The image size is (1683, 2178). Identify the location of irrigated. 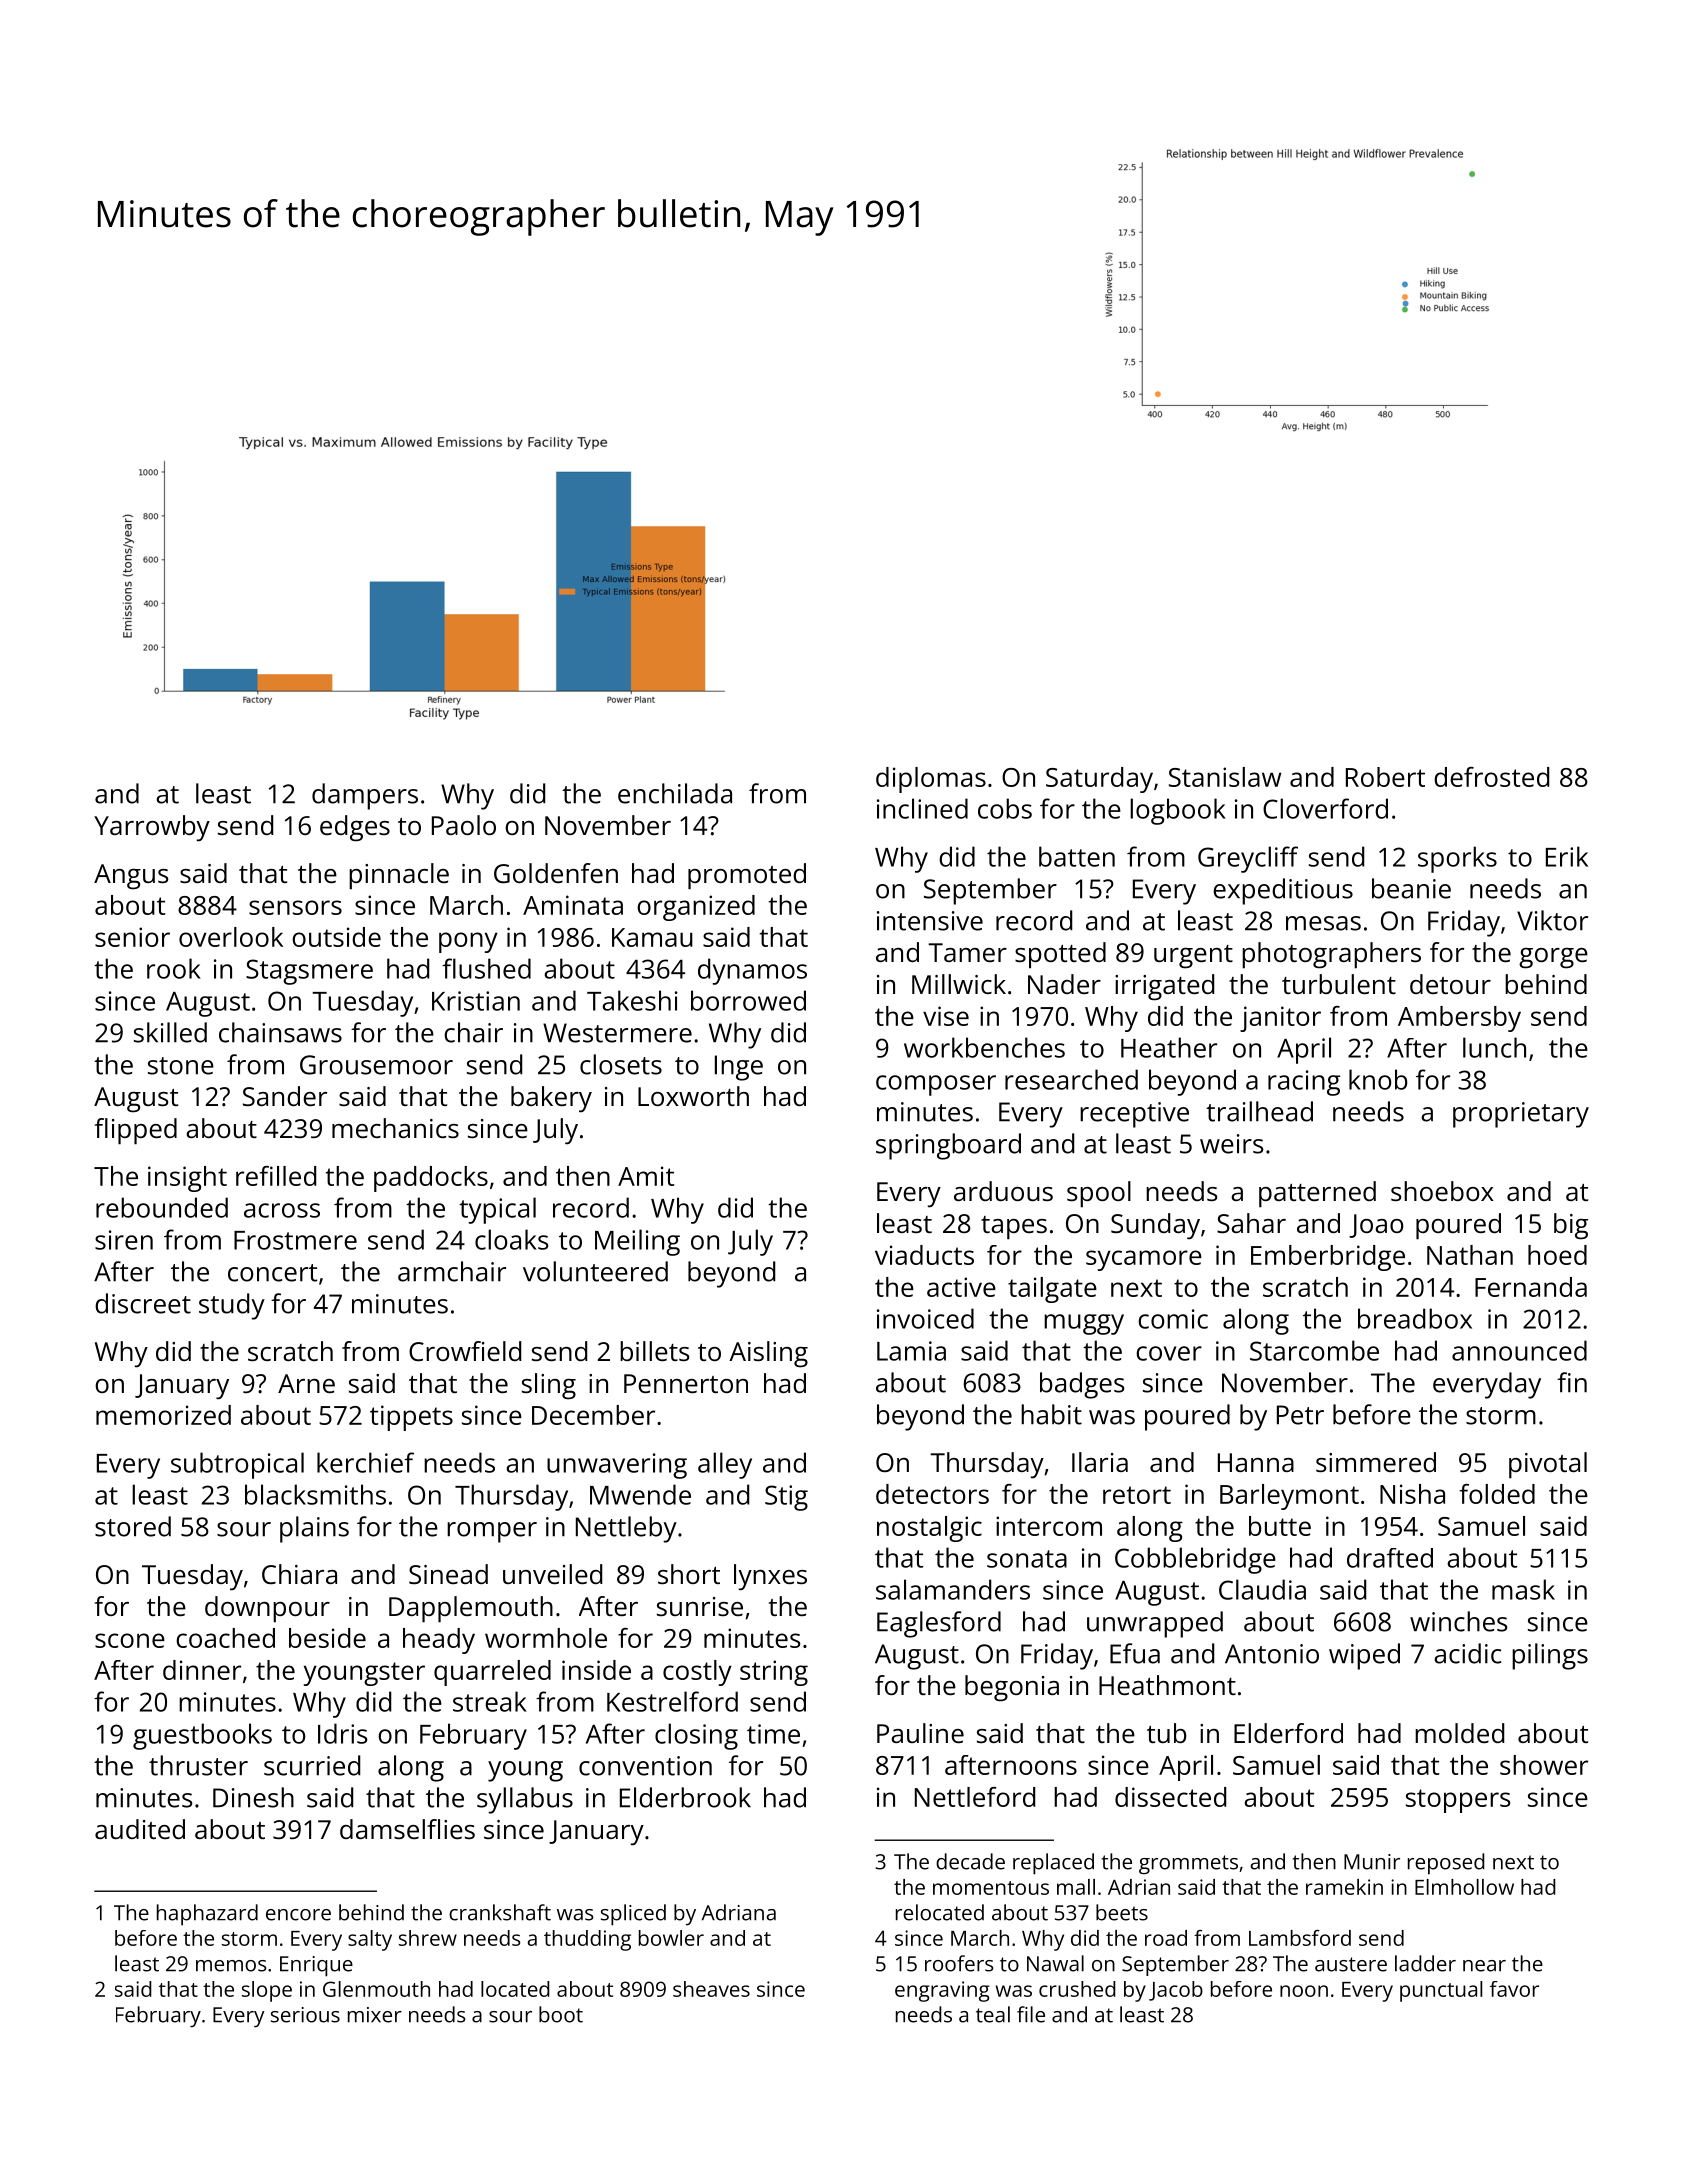
(1164, 987).
